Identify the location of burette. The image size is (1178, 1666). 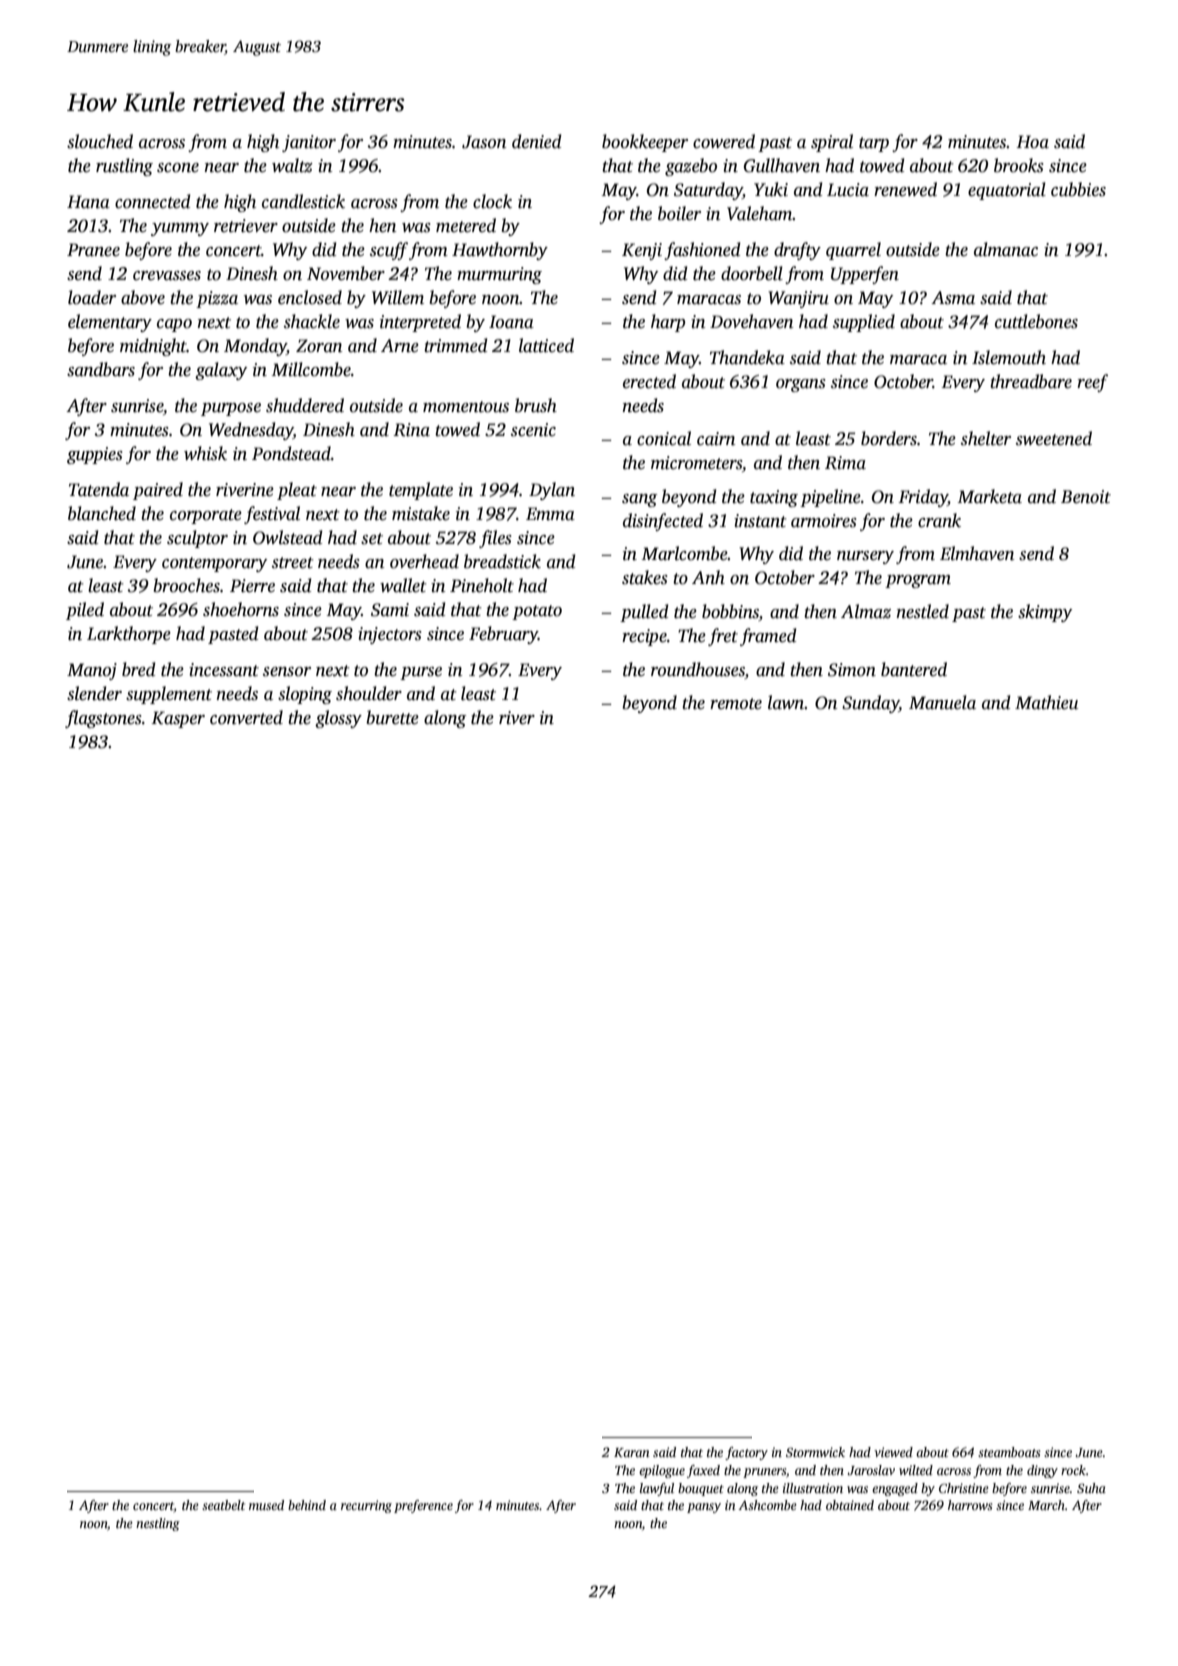
(392, 717).
